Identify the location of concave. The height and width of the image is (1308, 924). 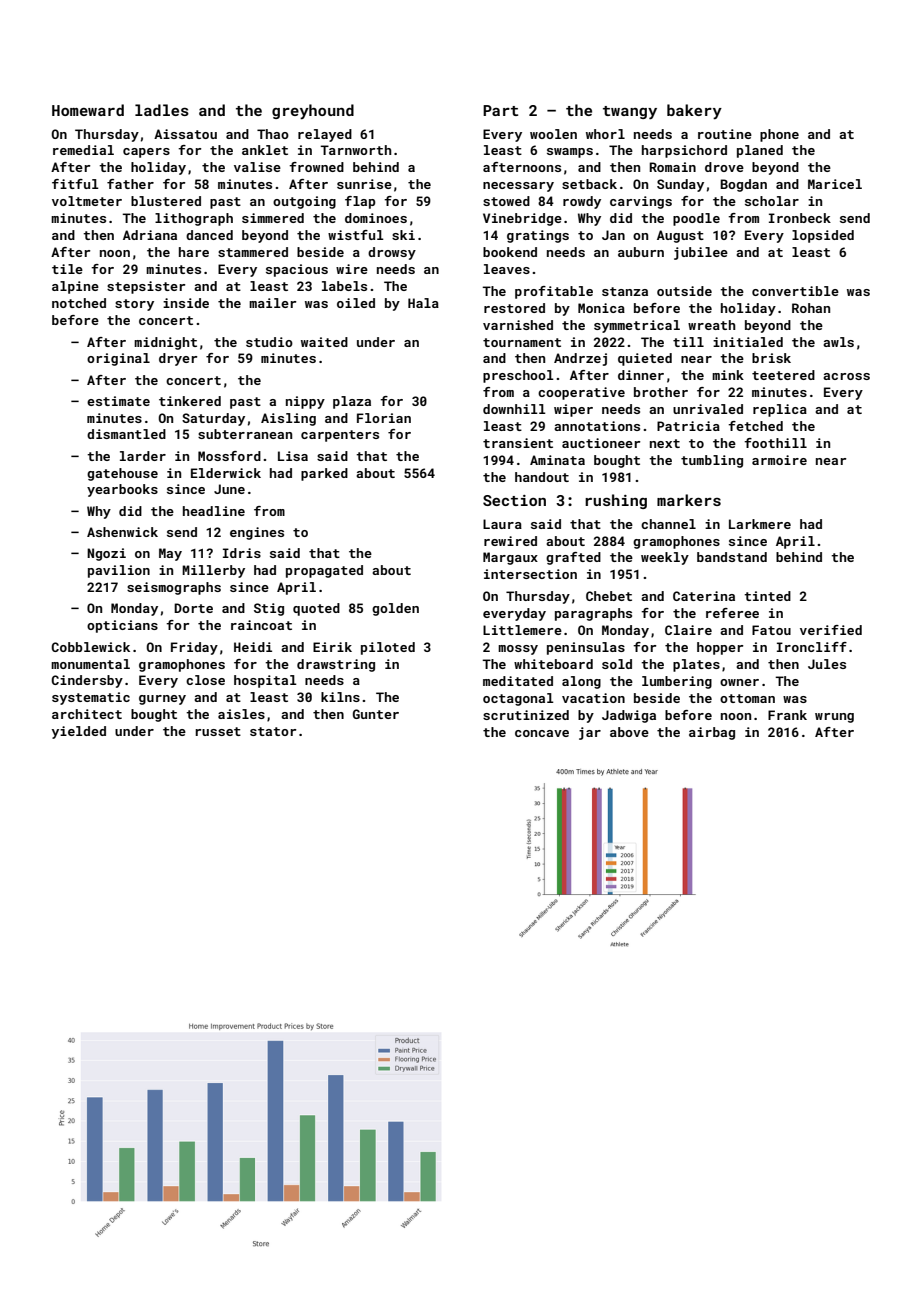
(542, 733).
